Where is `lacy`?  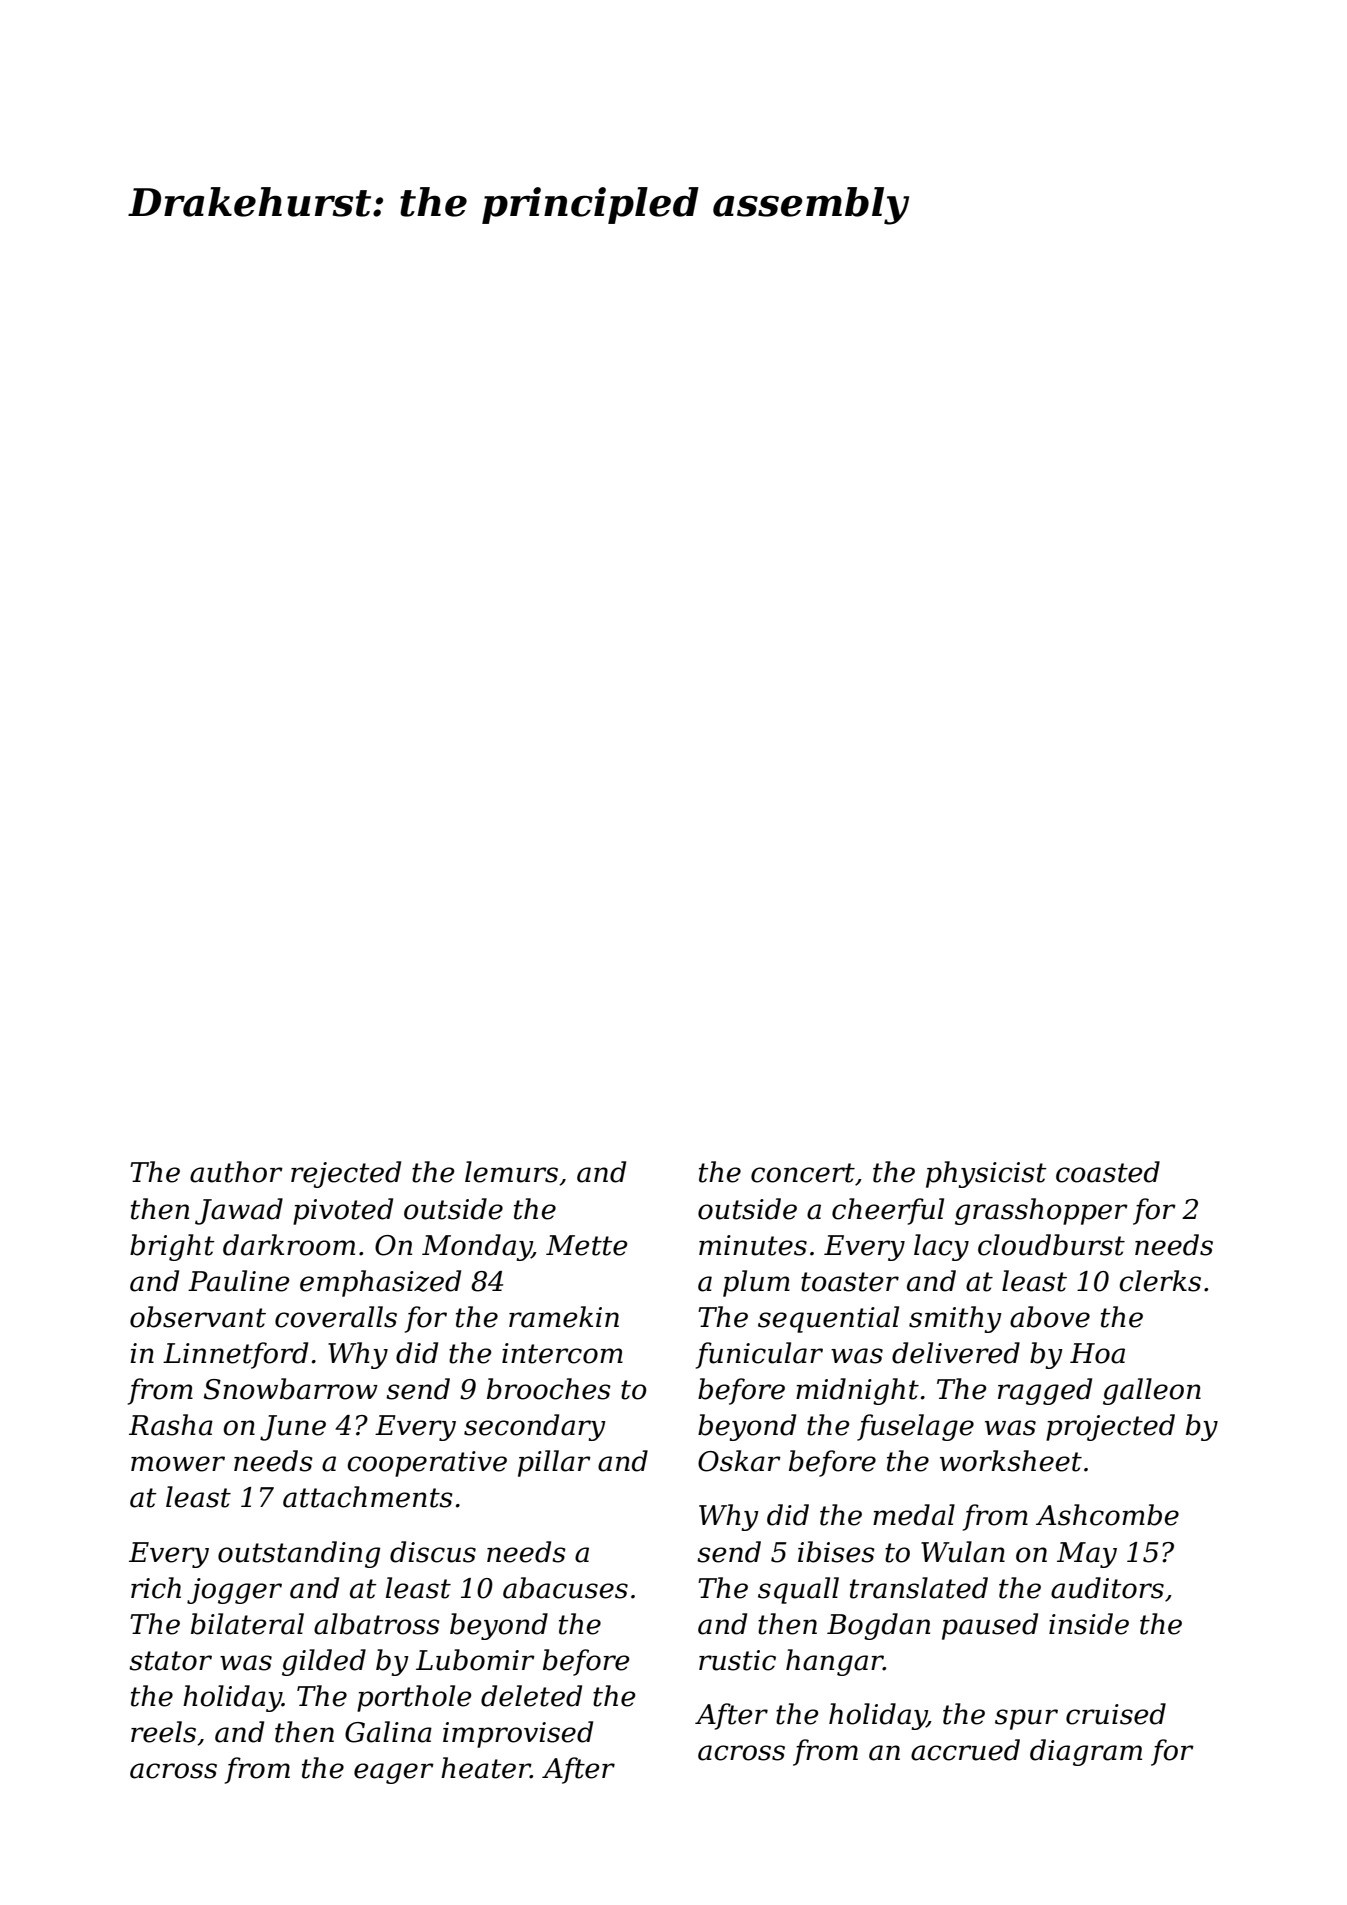 lacy is located at coordinates (941, 1247).
